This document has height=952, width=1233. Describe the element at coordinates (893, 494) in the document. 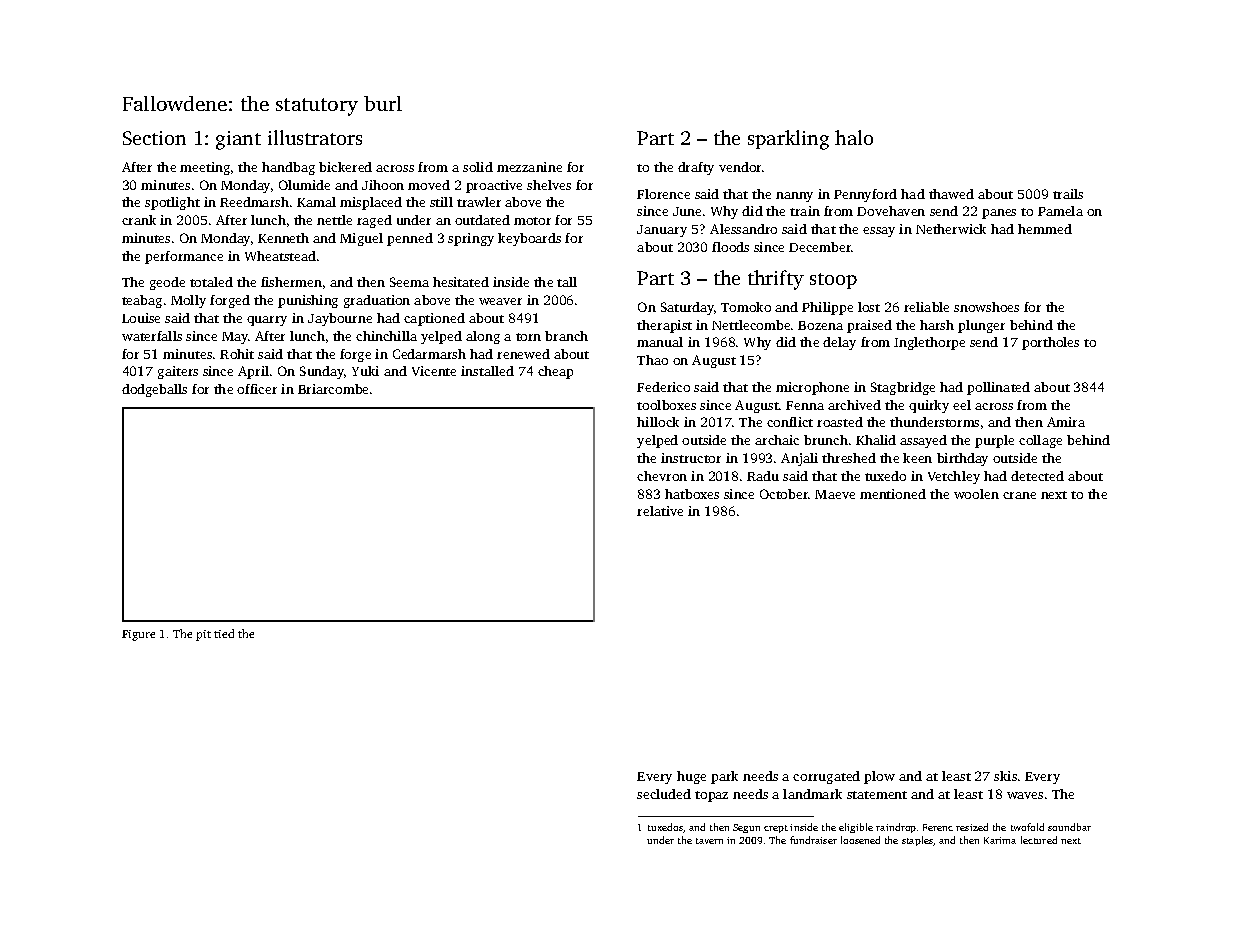

I see `mentioned` at that location.
